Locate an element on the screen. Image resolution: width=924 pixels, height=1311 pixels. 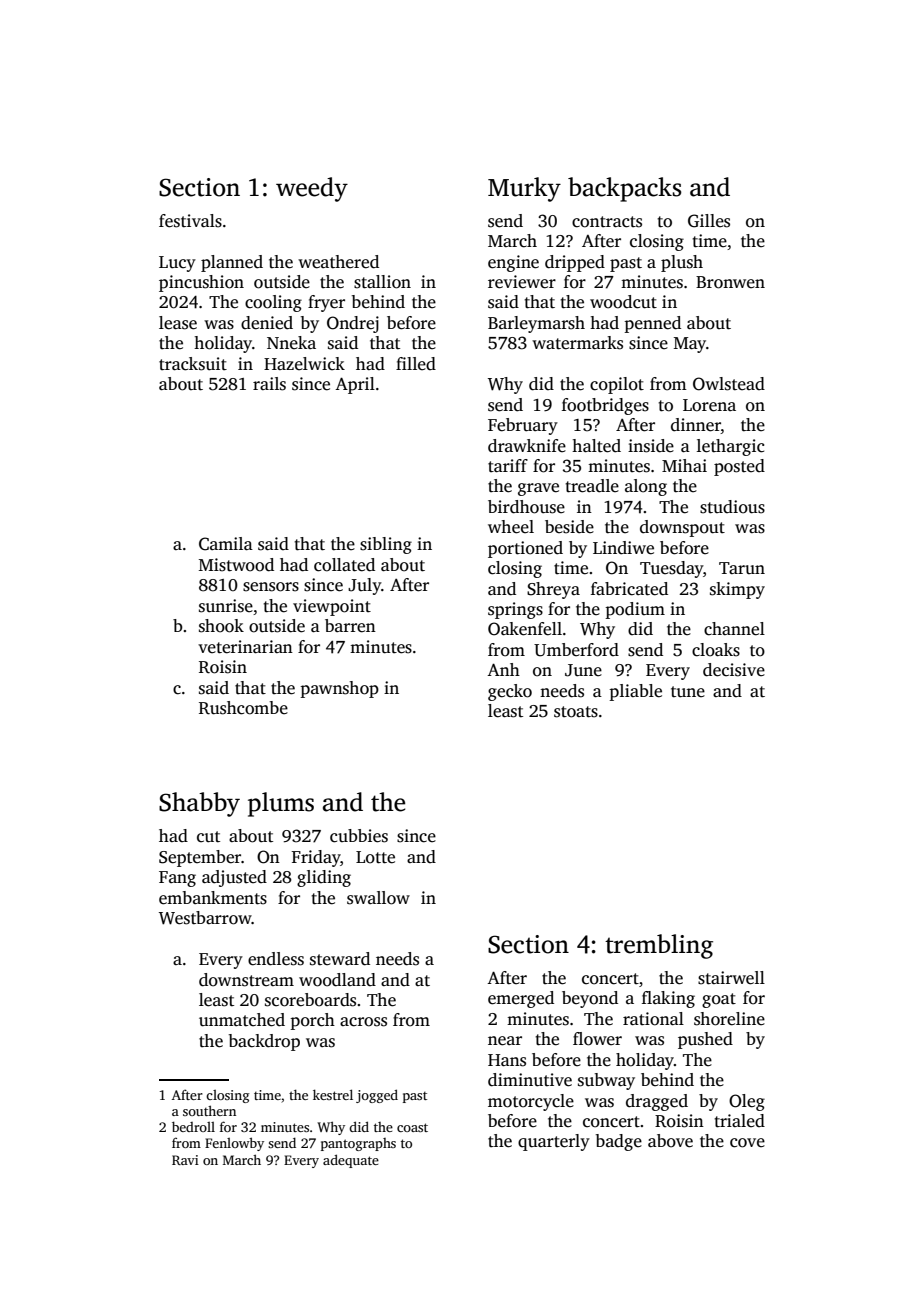
weedy is located at coordinates (312, 189).
